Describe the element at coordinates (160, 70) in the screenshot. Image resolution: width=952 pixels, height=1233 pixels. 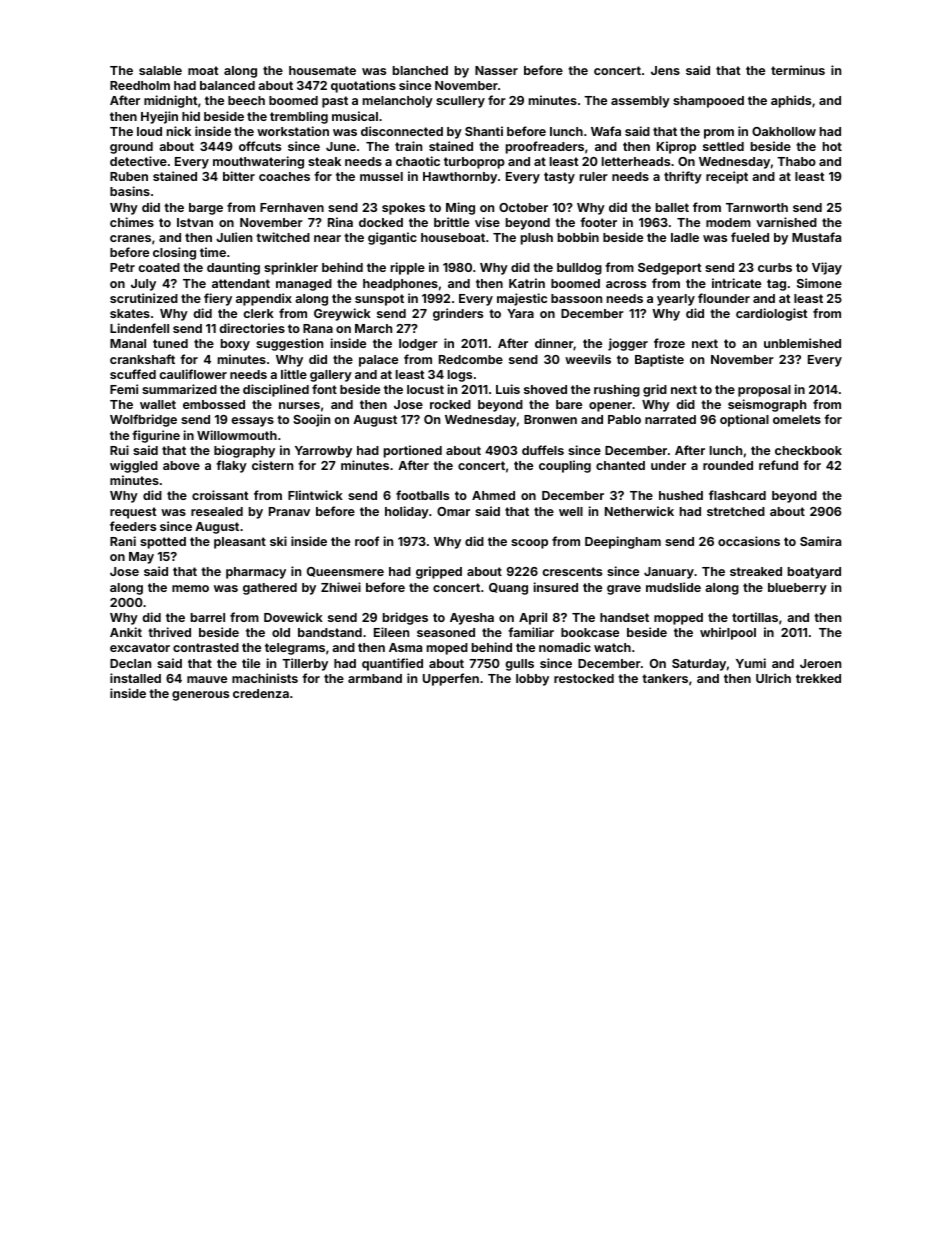
I see `salable` at that location.
